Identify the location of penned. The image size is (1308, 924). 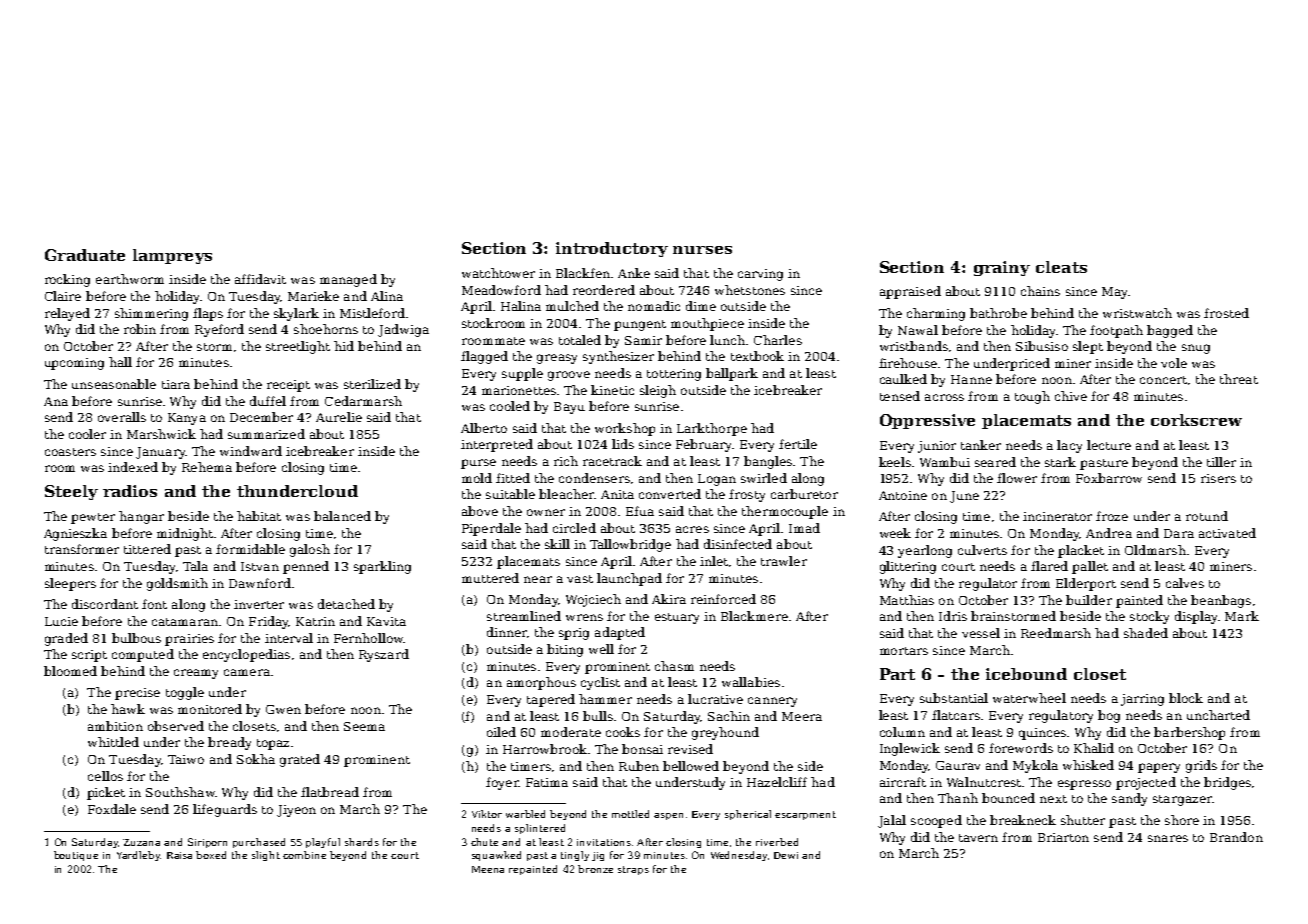
(306, 567).
